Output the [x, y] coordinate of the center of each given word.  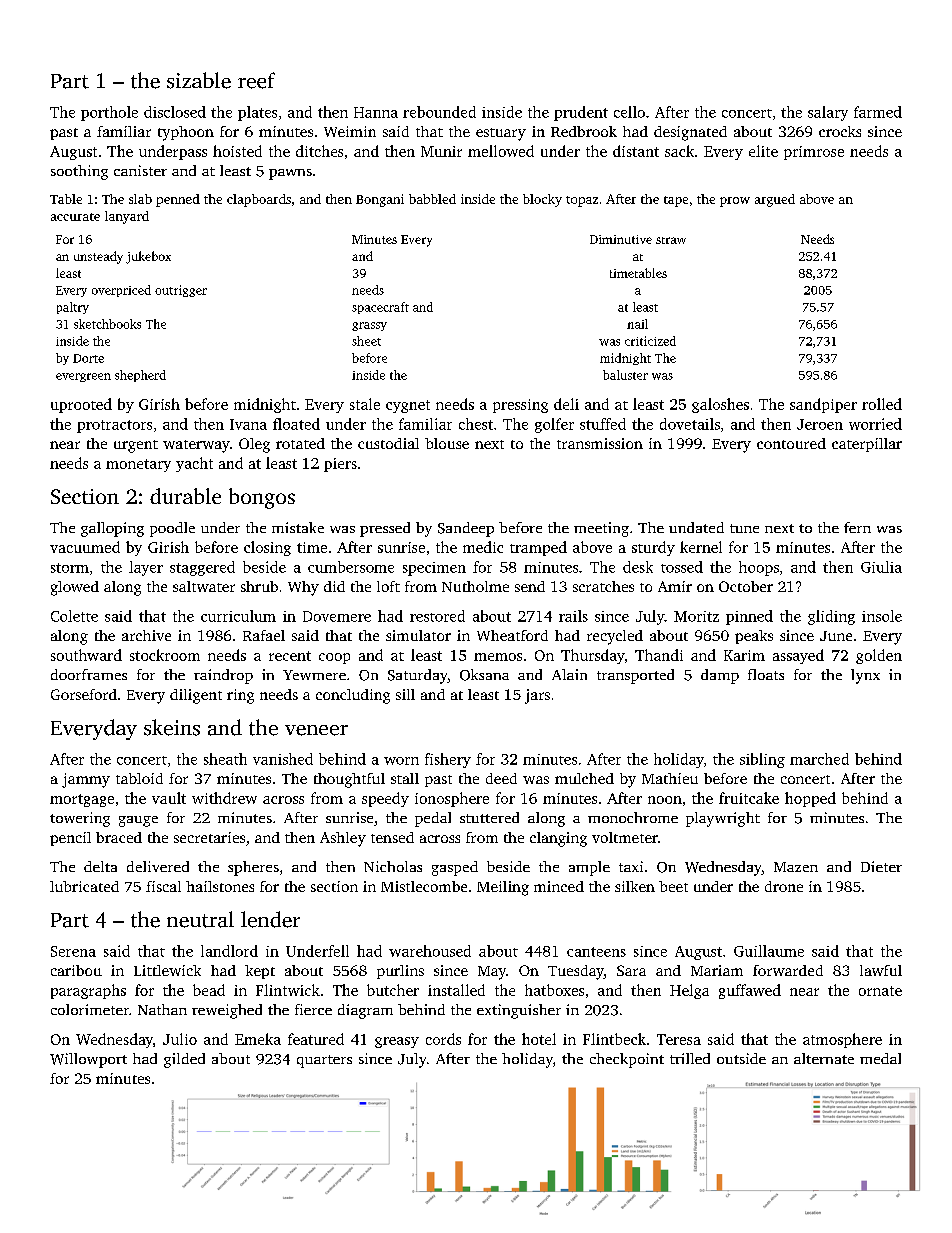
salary [828, 113]
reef [256, 80]
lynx [865, 676]
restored [437, 616]
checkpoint [627, 1060]
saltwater [204, 586]
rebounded [439, 112]
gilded [184, 1060]
